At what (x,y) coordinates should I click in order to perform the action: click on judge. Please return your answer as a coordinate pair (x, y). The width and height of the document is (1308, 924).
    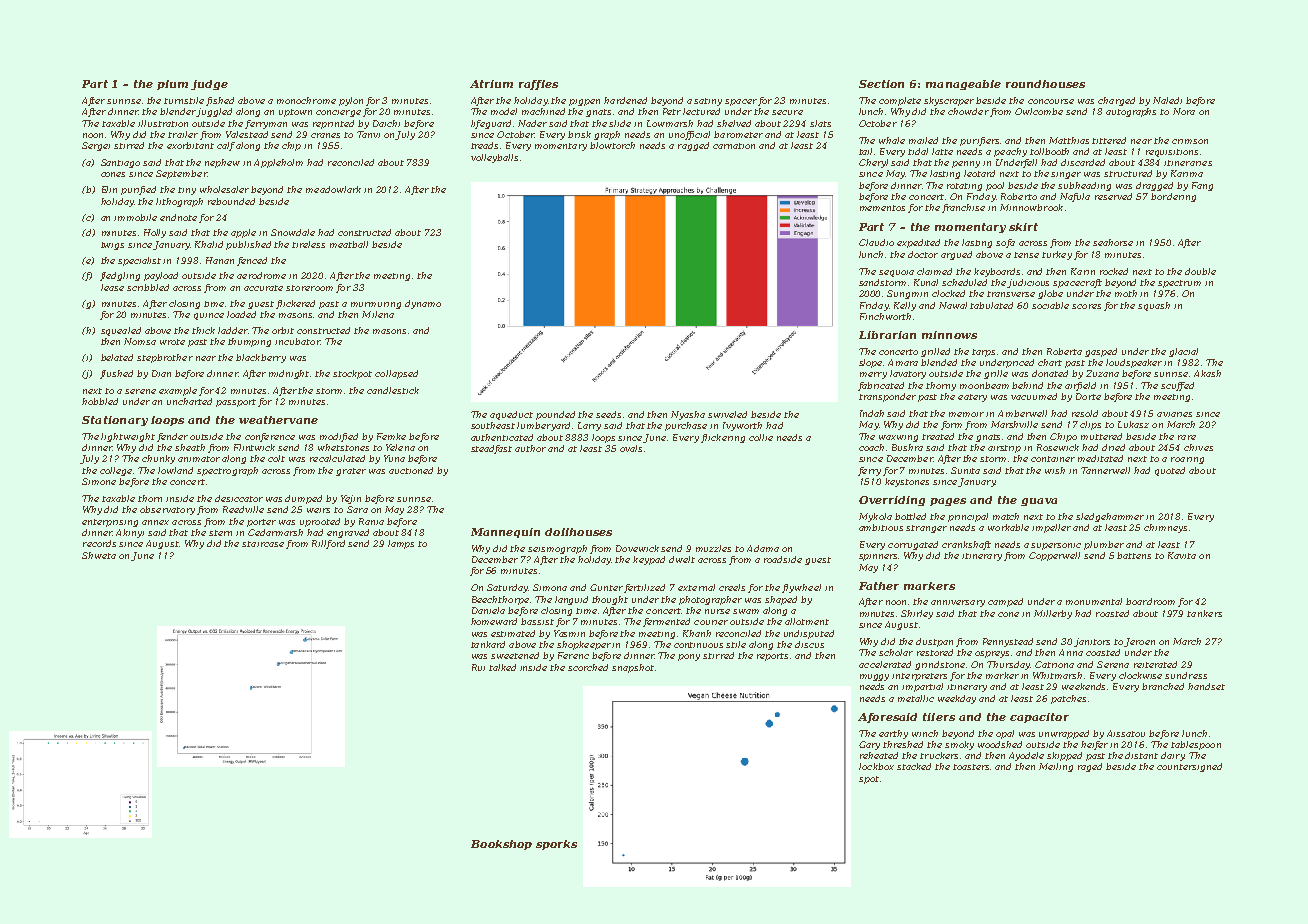
    Looking at the image, I should click on (209, 85).
